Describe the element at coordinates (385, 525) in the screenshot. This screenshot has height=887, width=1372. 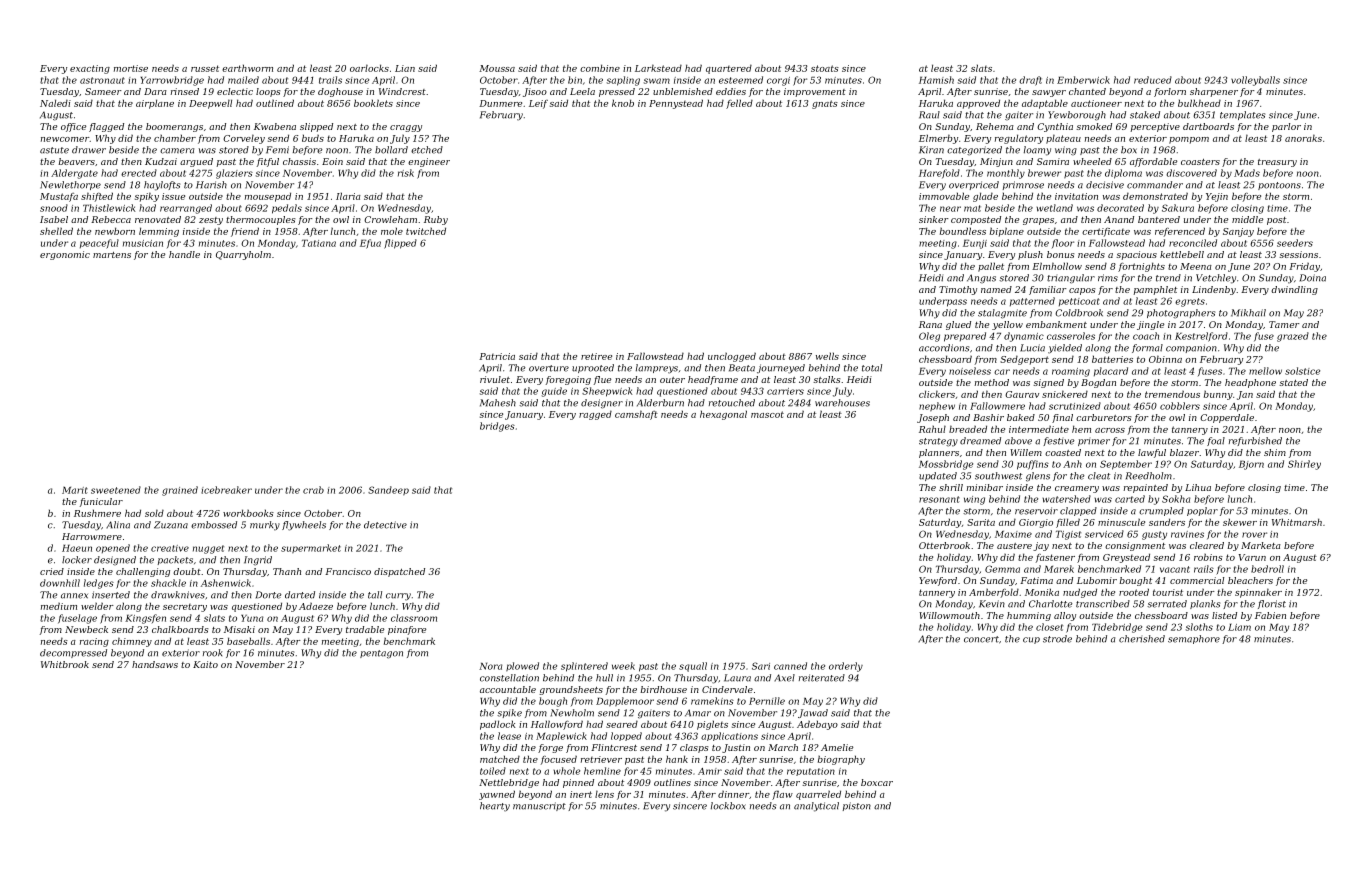
I see `detective` at that location.
